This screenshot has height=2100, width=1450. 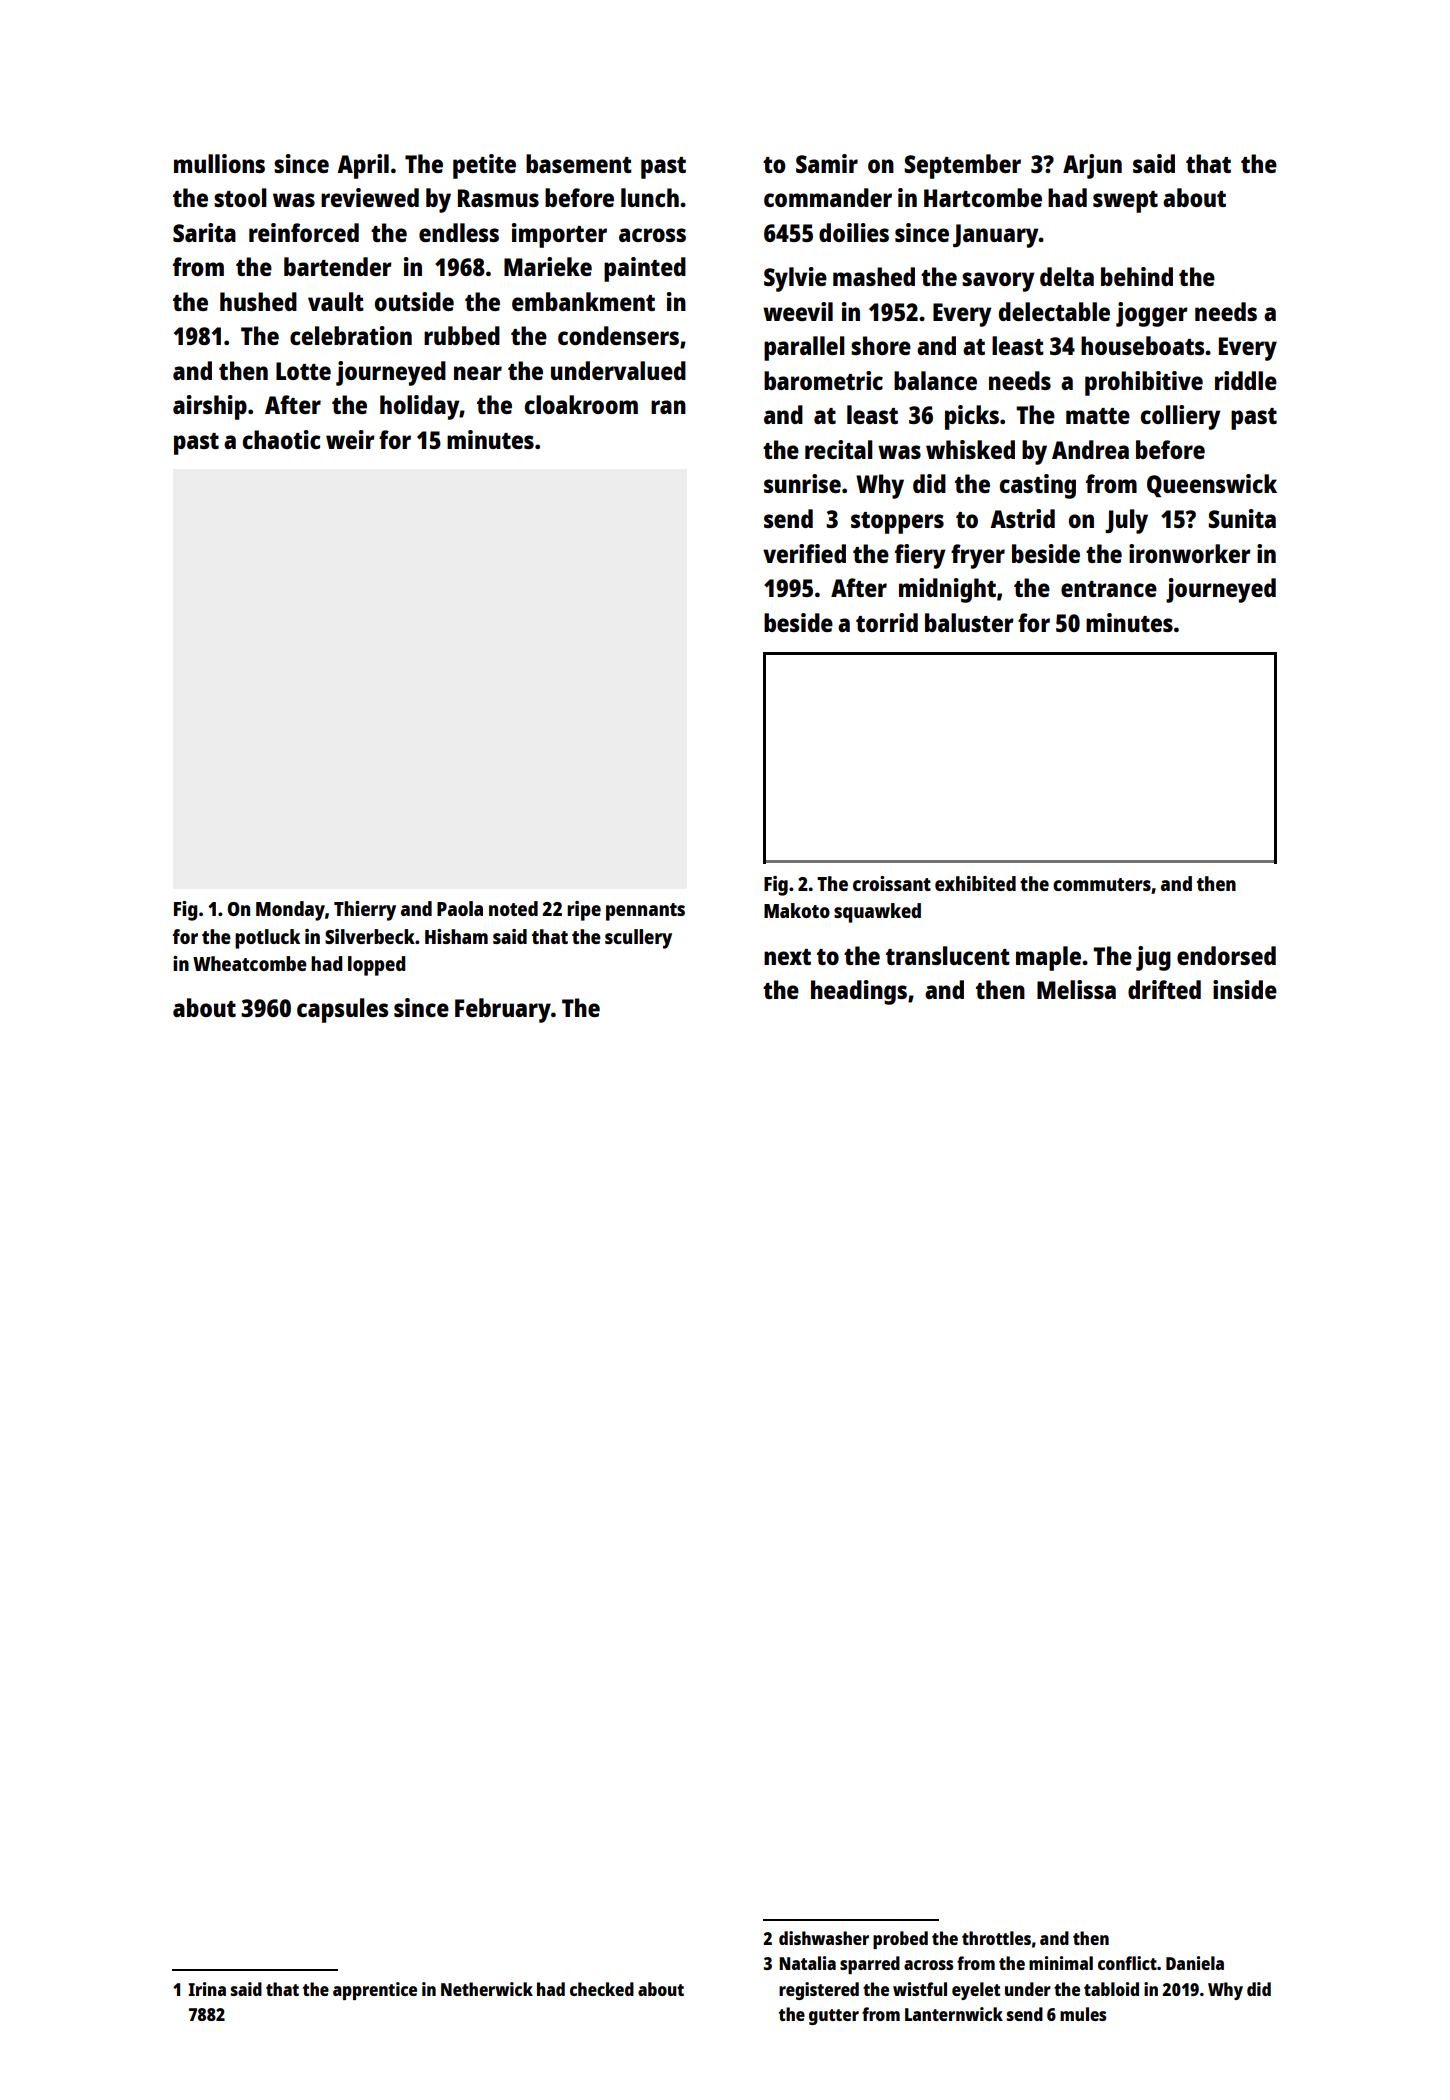 What do you see at coordinates (824, 1938) in the screenshot?
I see `dishwasher` at bounding box center [824, 1938].
